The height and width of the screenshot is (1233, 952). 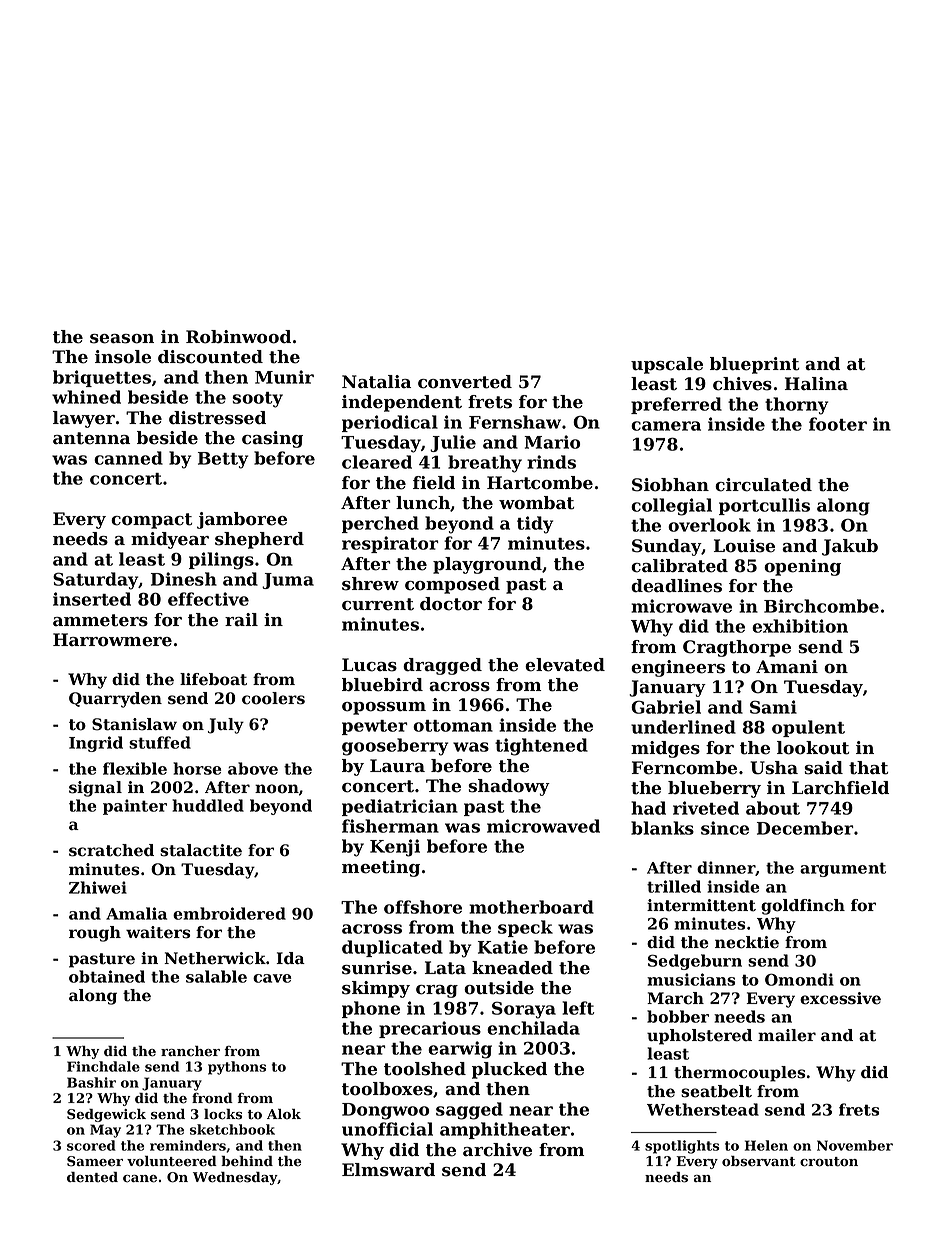 What do you see at coordinates (257, 400) in the screenshot?
I see `sooty` at bounding box center [257, 400].
